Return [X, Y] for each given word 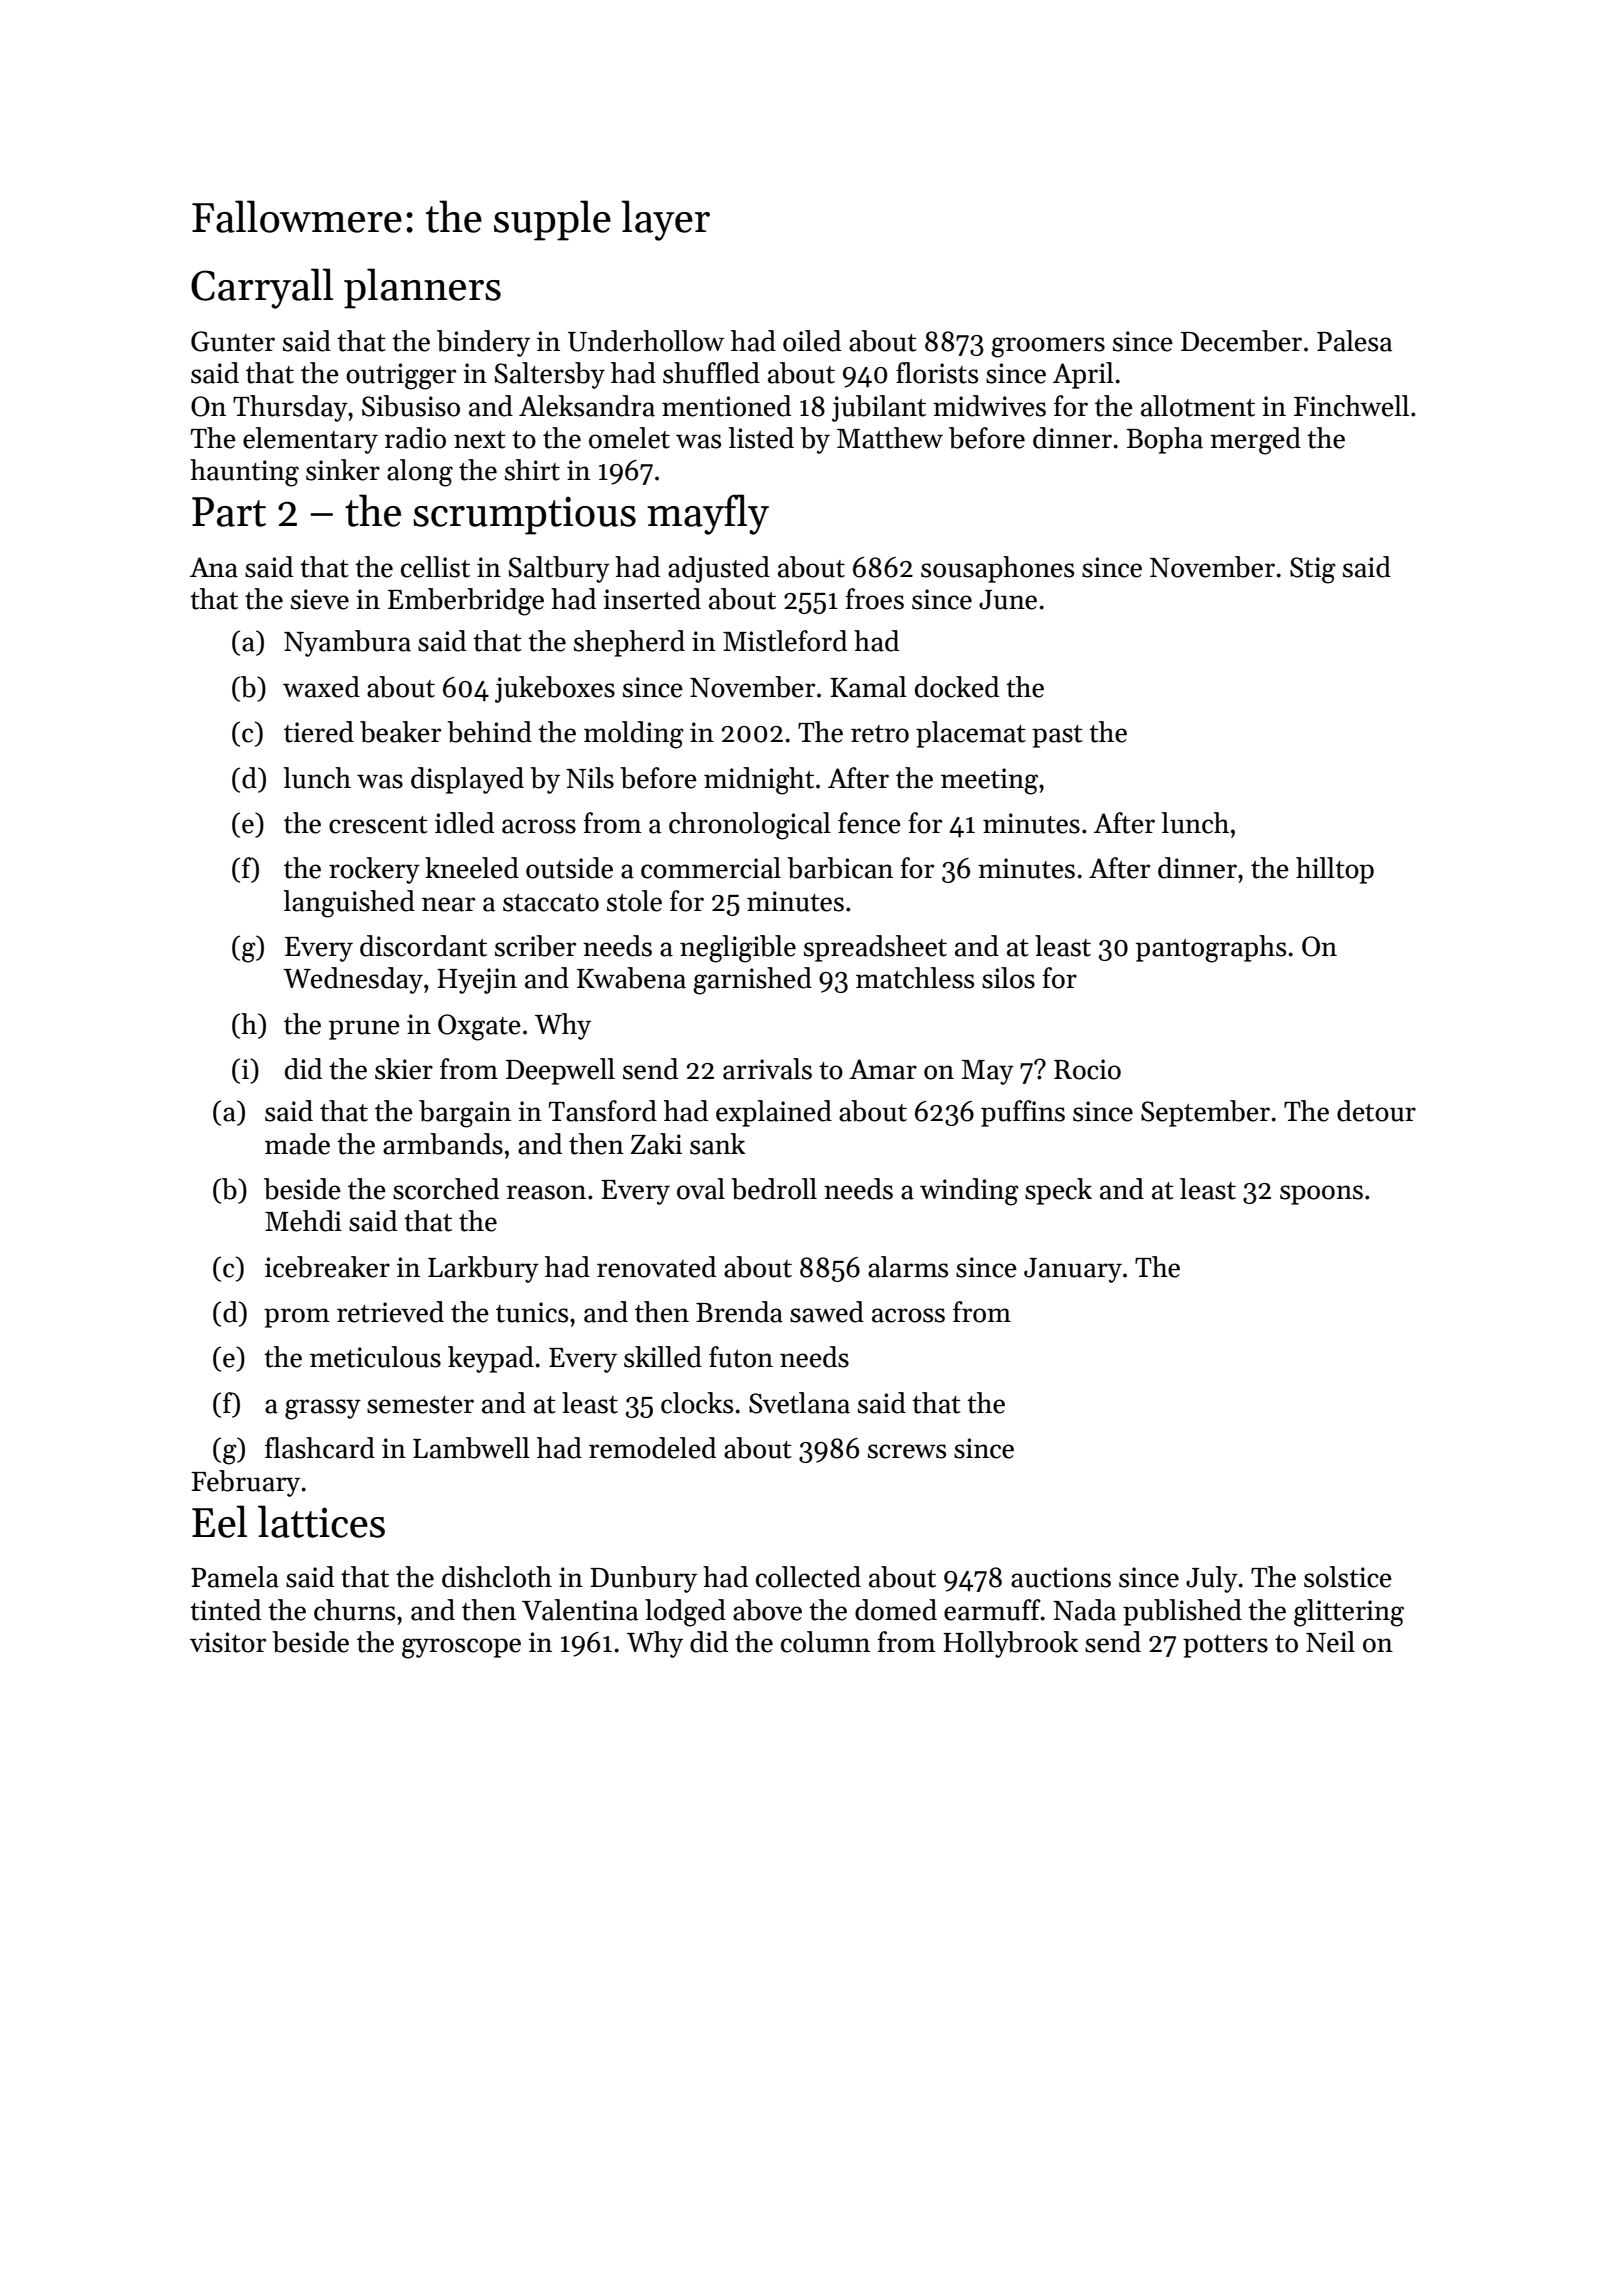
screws [907, 1451]
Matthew [890, 438]
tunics [532, 1312]
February [245, 1483]
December [1241, 341]
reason [546, 1192]
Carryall [262, 288]
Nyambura [347, 643]
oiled [812, 341]
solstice [1348, 1577]
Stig [1313, 570]
